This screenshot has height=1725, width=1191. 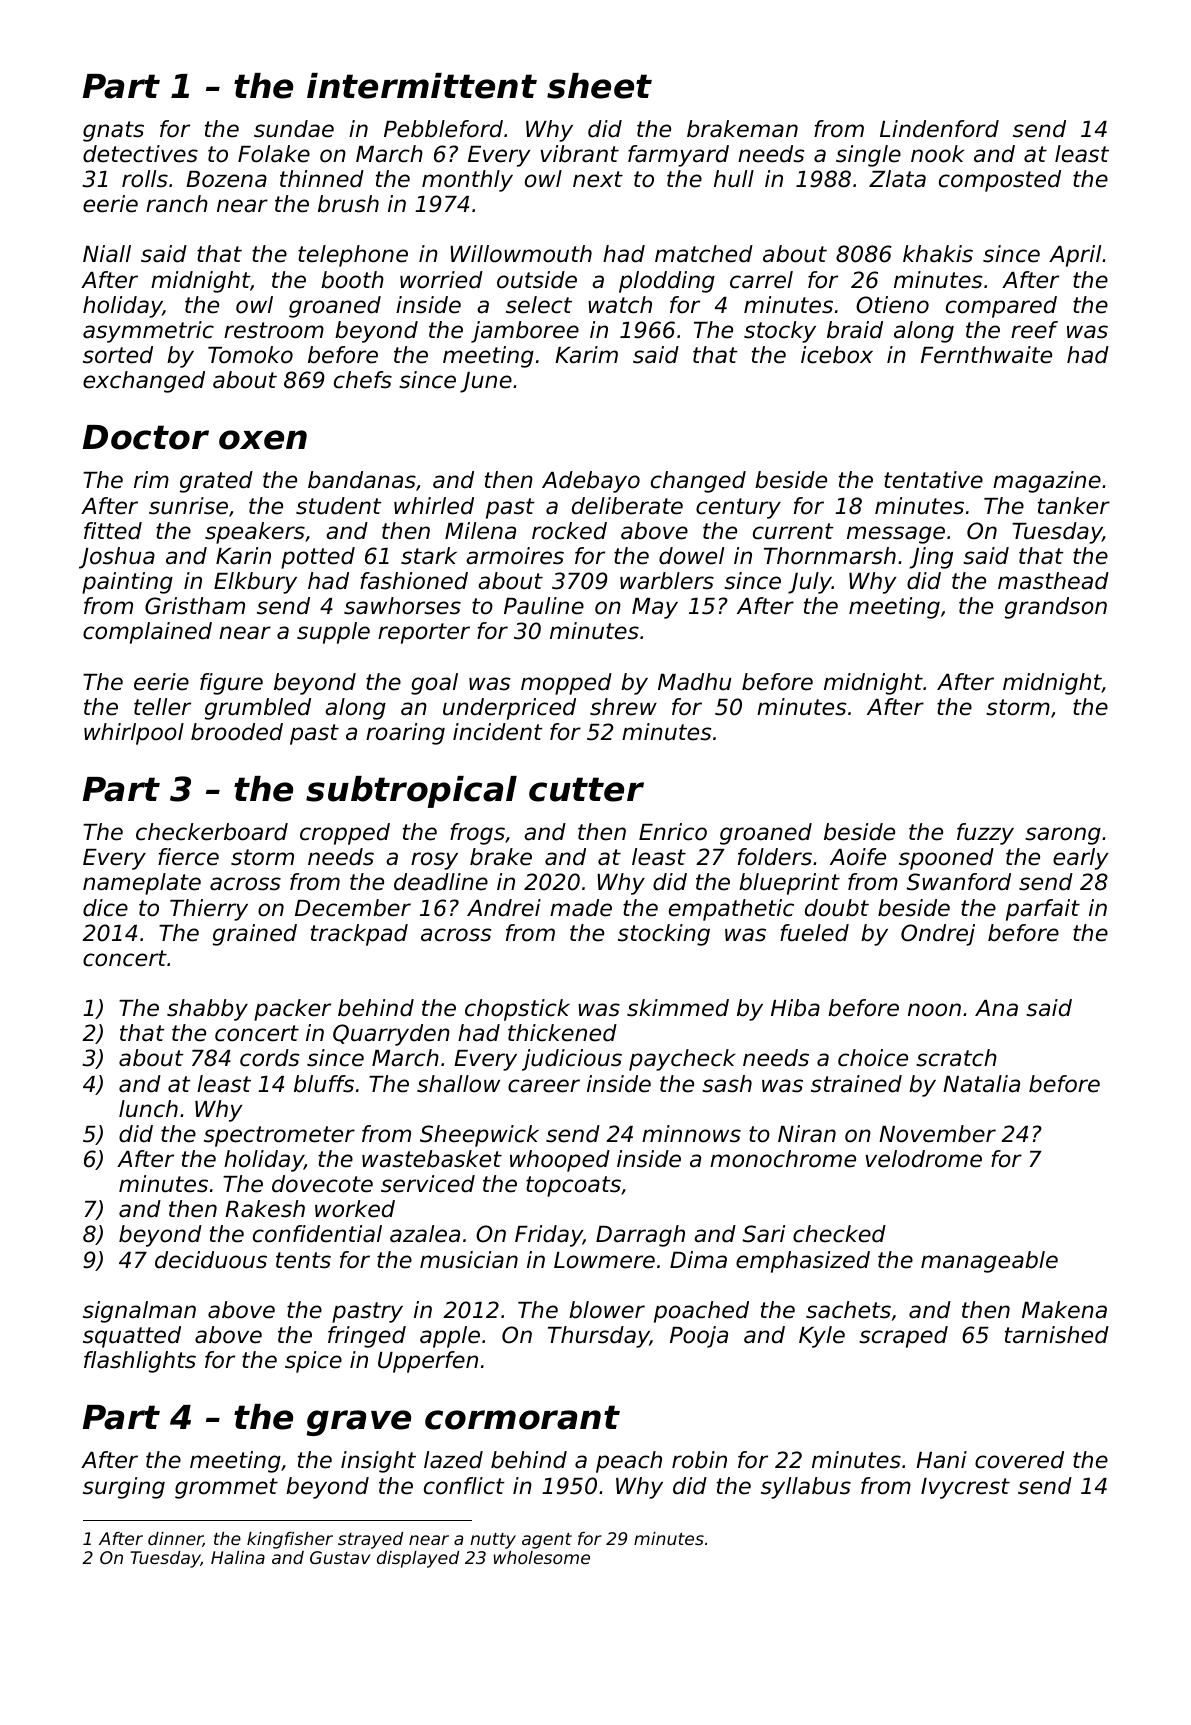 I want to click on agent, so click(x=547, y=1541).
